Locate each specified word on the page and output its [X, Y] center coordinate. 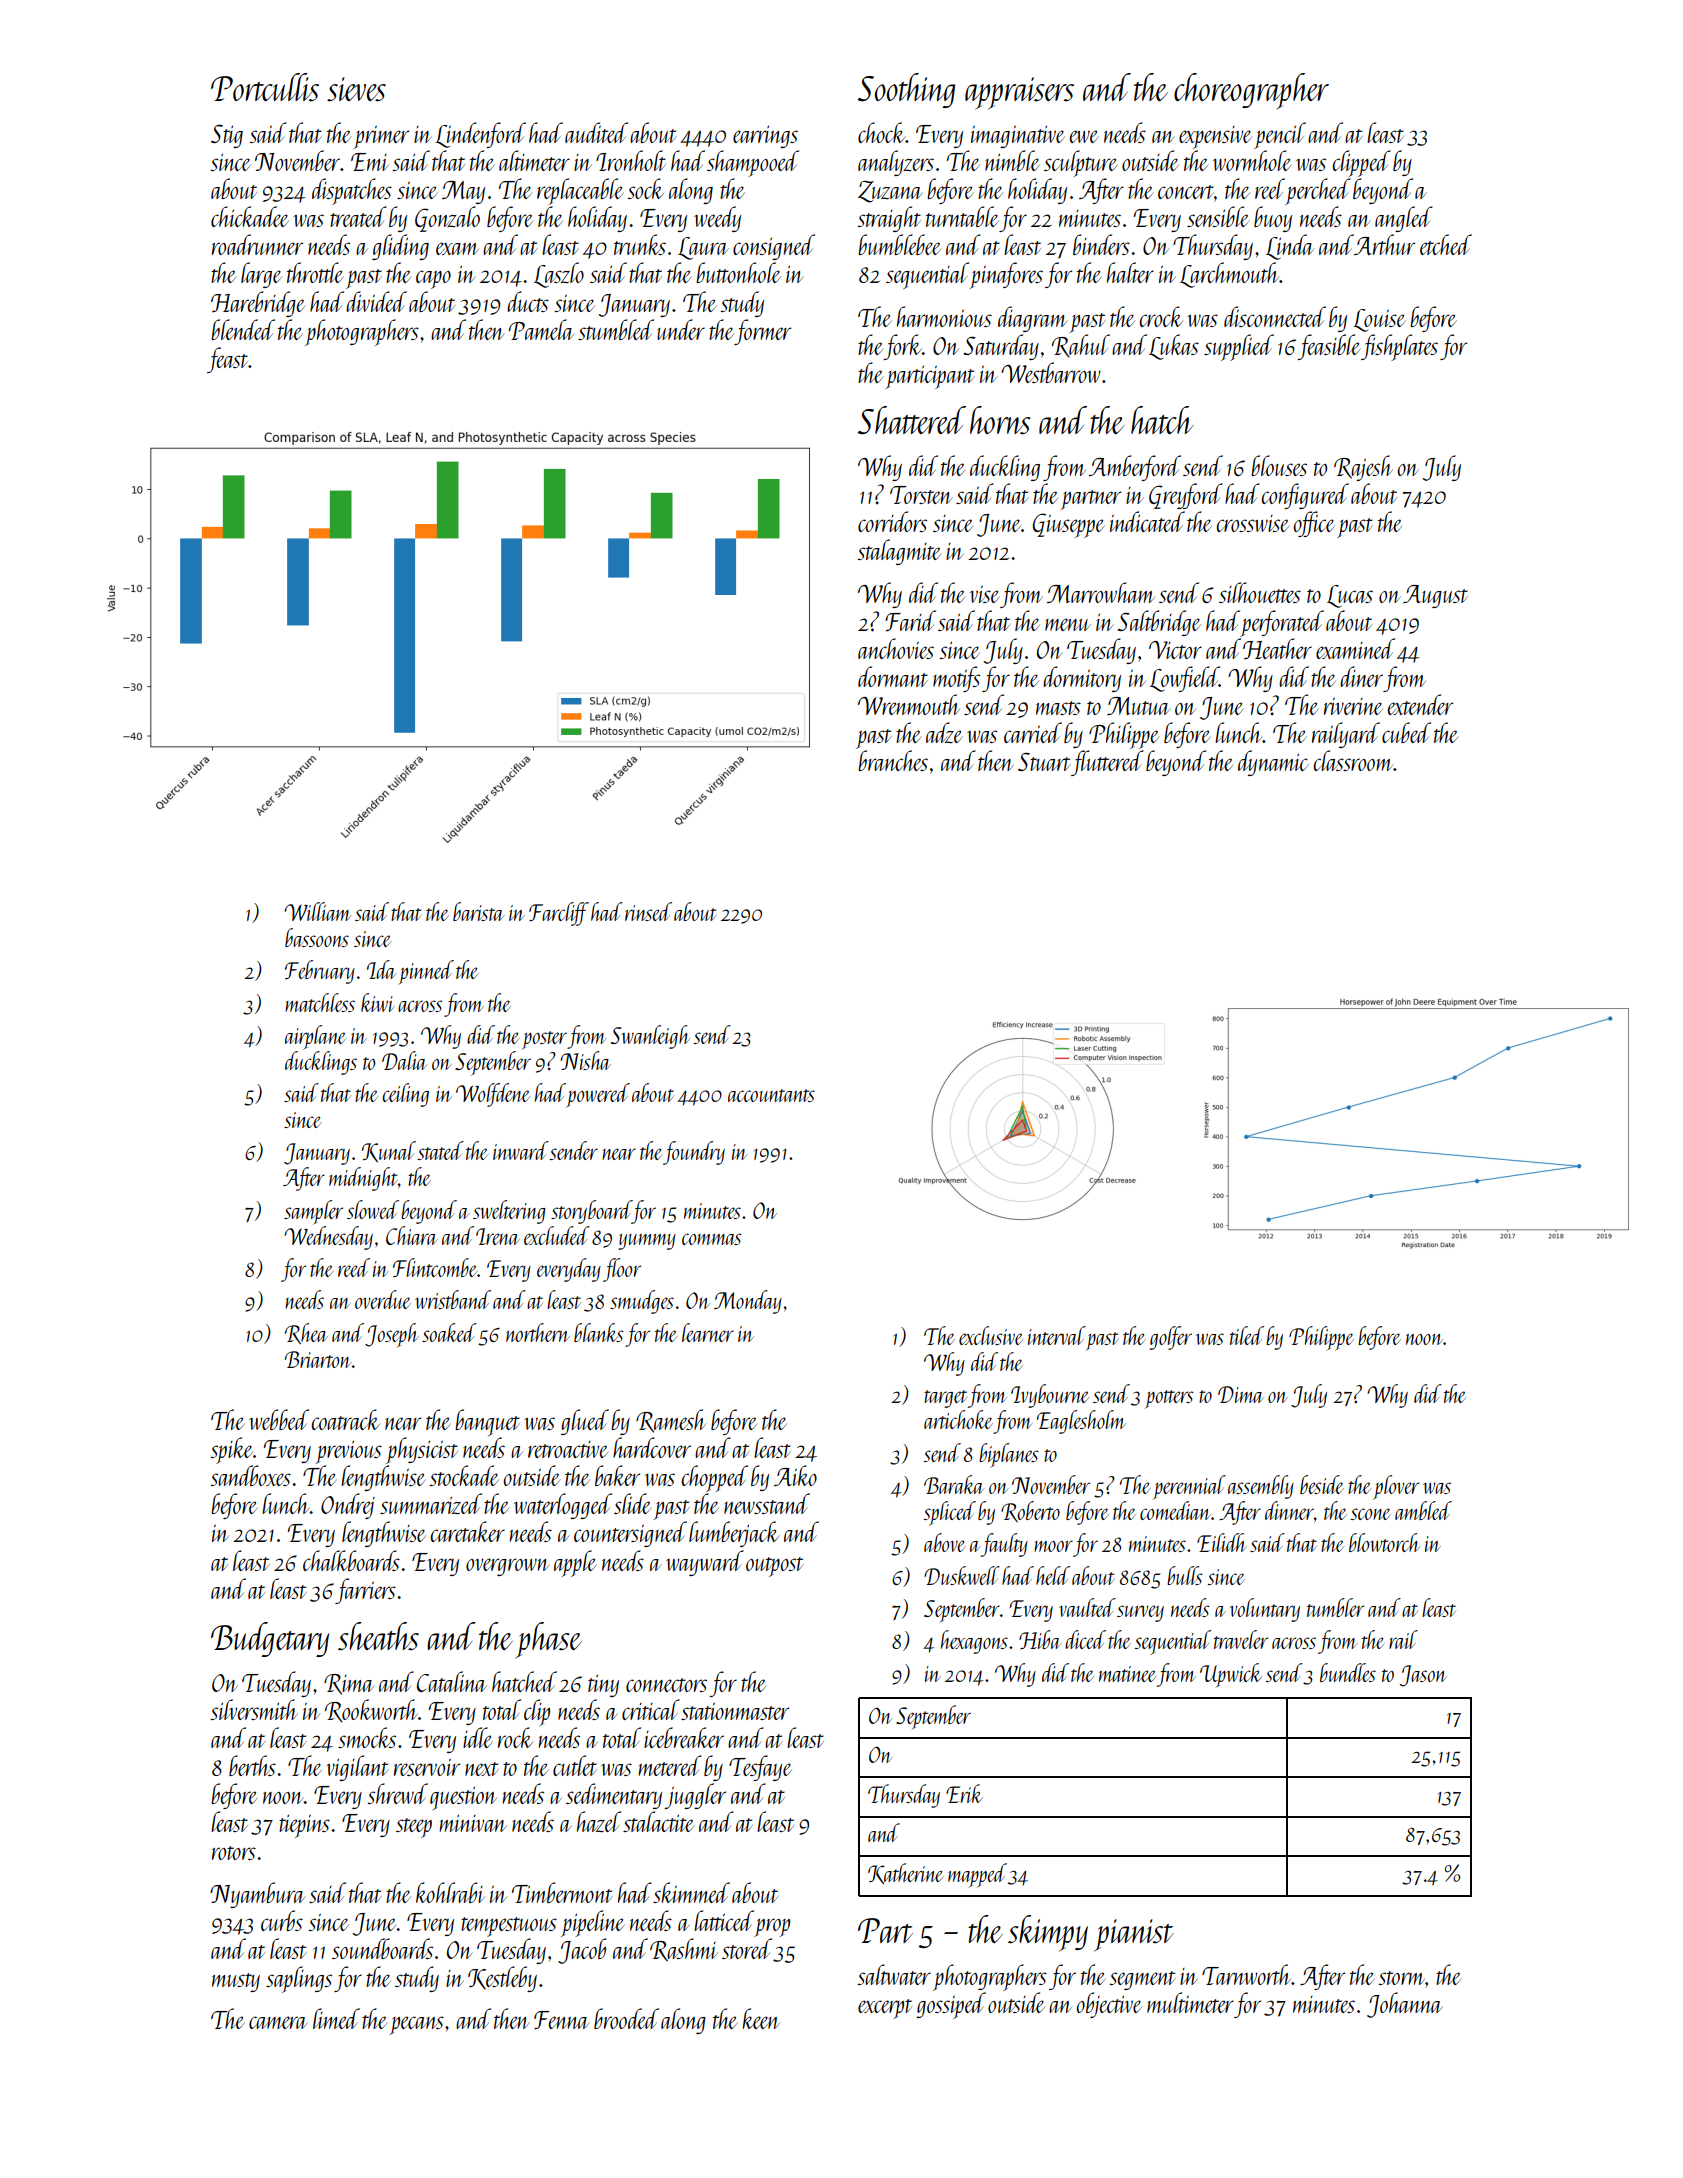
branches [893, 760]
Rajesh [1363, 468]
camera [278, 2022]
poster [544, 1040]
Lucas [1350, 596]
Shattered [911, 420]
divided [376, 301]
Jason [1423, 1676]
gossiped [951, 2005]
